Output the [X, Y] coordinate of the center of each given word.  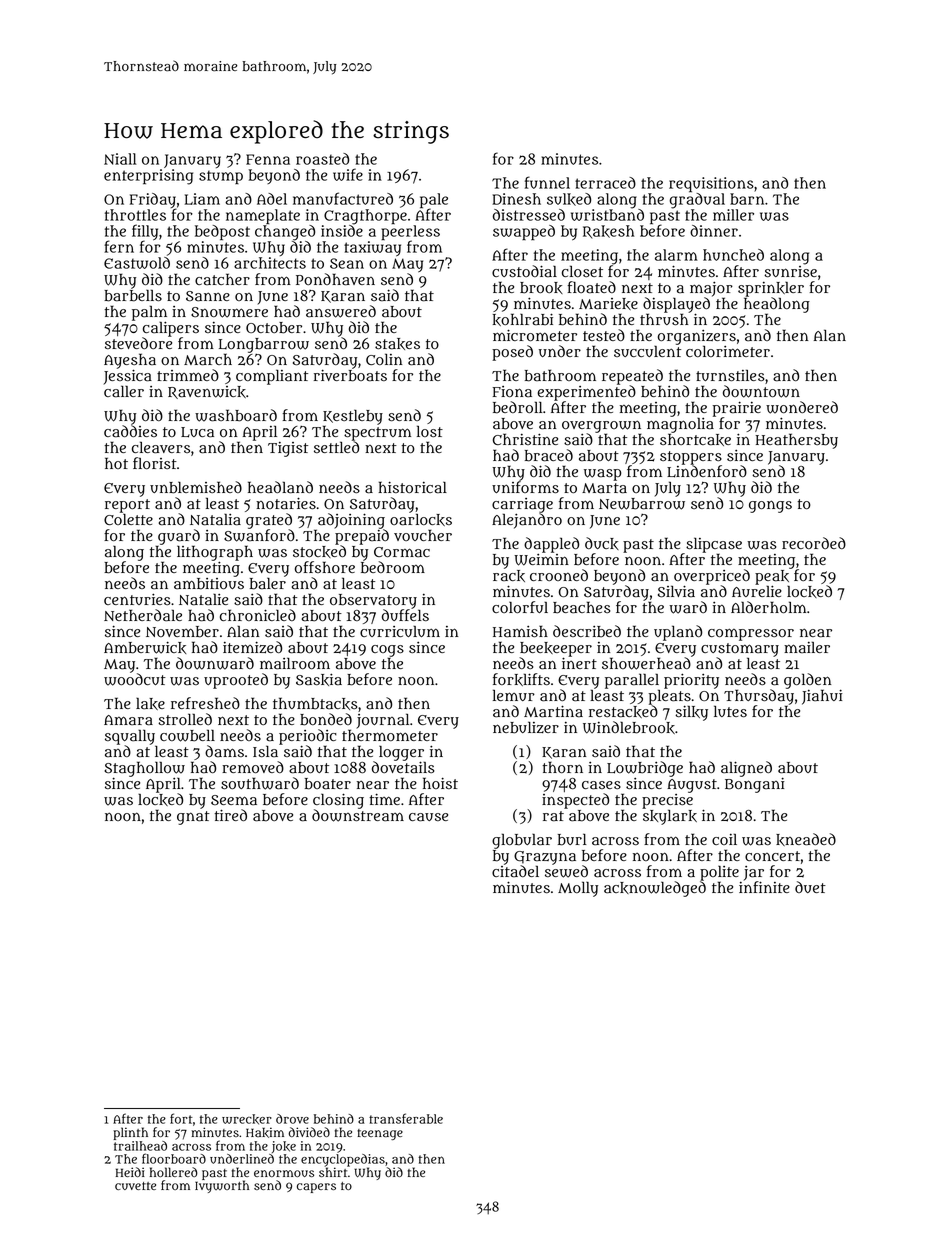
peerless [410, 233]
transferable [406, 1118]
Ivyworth [222, 1187]
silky [691, 713]
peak [772, 577]
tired [230, 815]
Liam [202, 199]
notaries [286, 503]
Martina [553, 711]
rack [509, 576]
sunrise [790, 271]
